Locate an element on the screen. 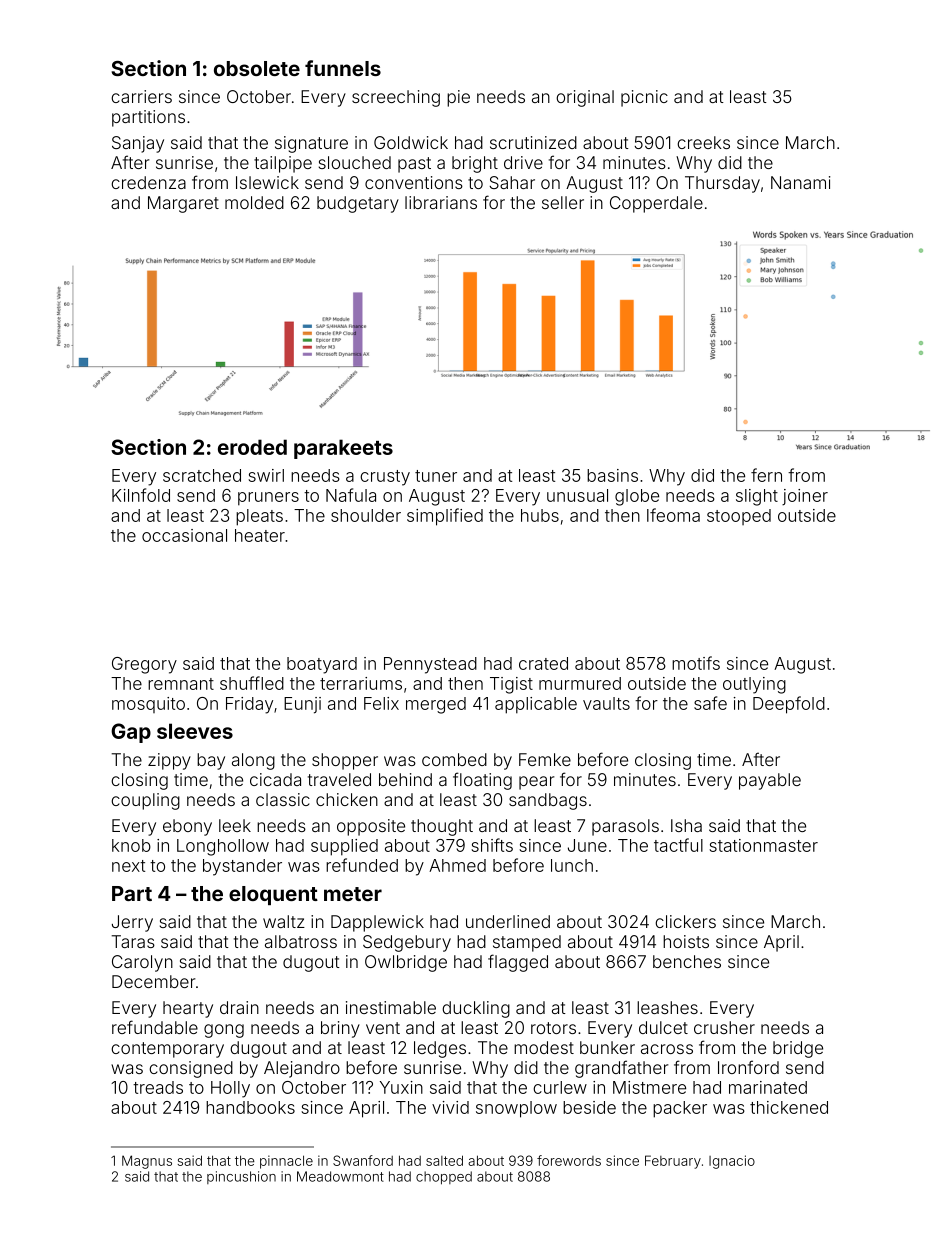  stamped is located at coordinates (527, 943).
